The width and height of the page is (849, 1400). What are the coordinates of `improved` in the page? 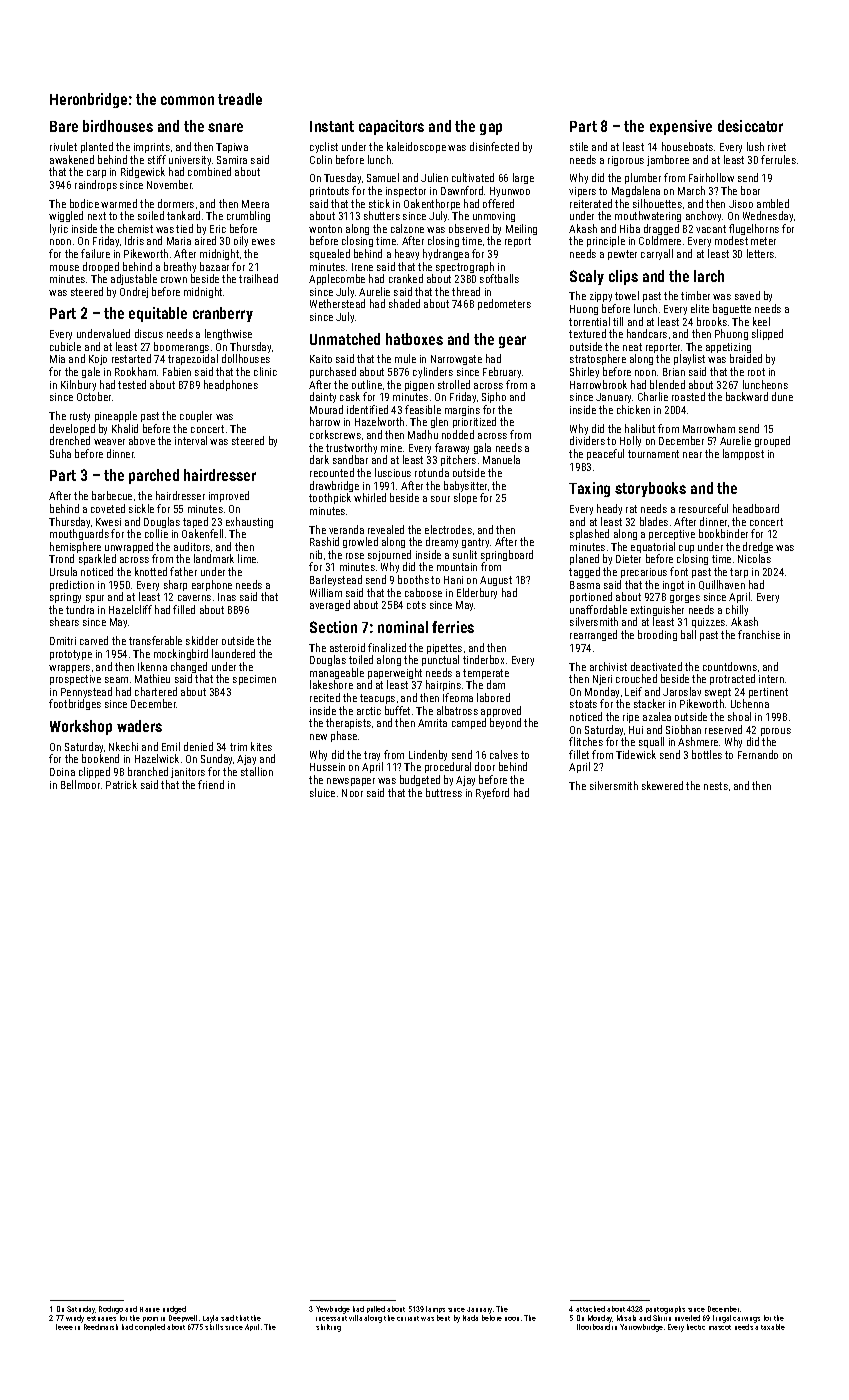 It's located at (229, 496).
